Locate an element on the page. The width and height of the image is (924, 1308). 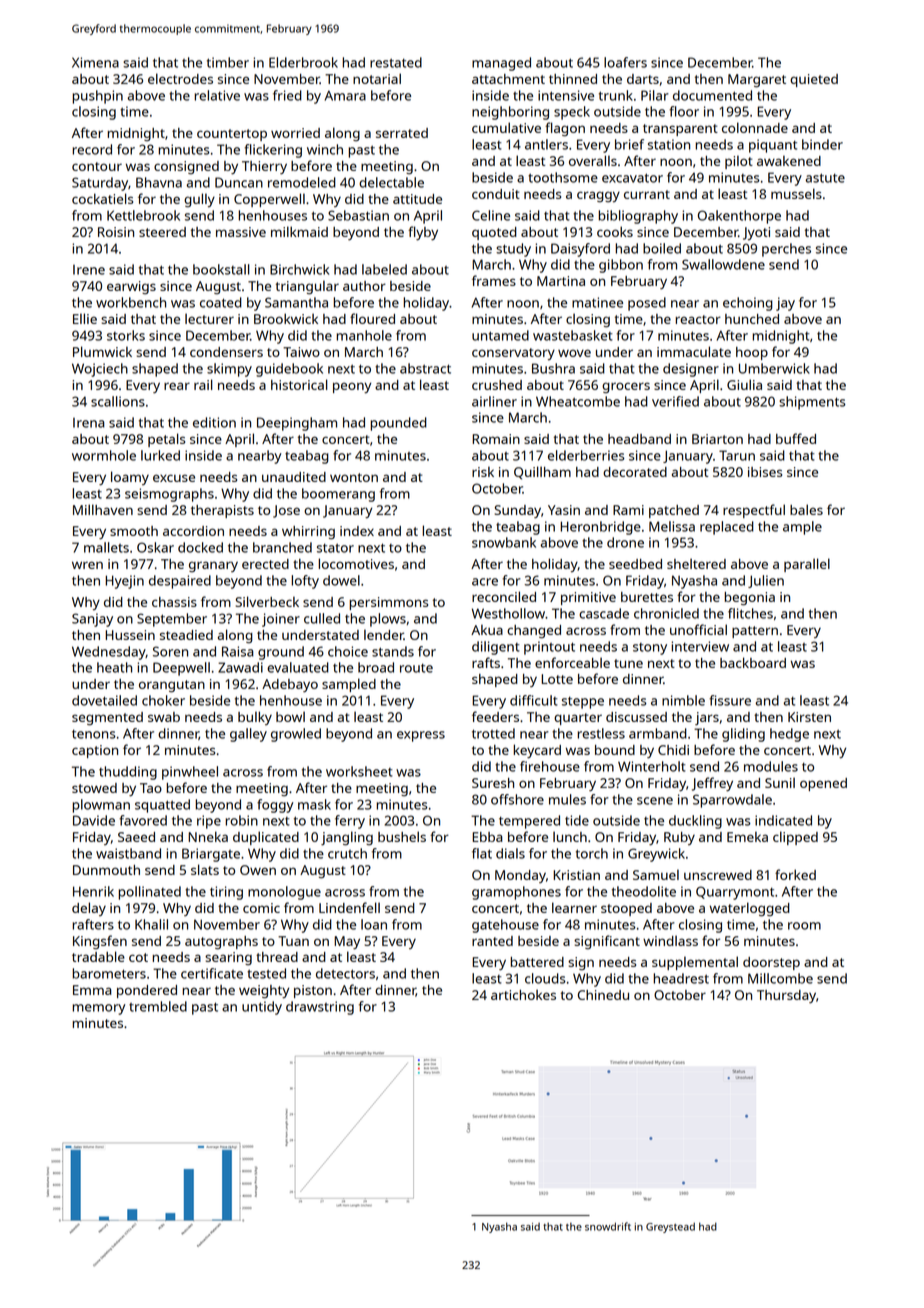
loafers is located at coordinates (625, 62).
